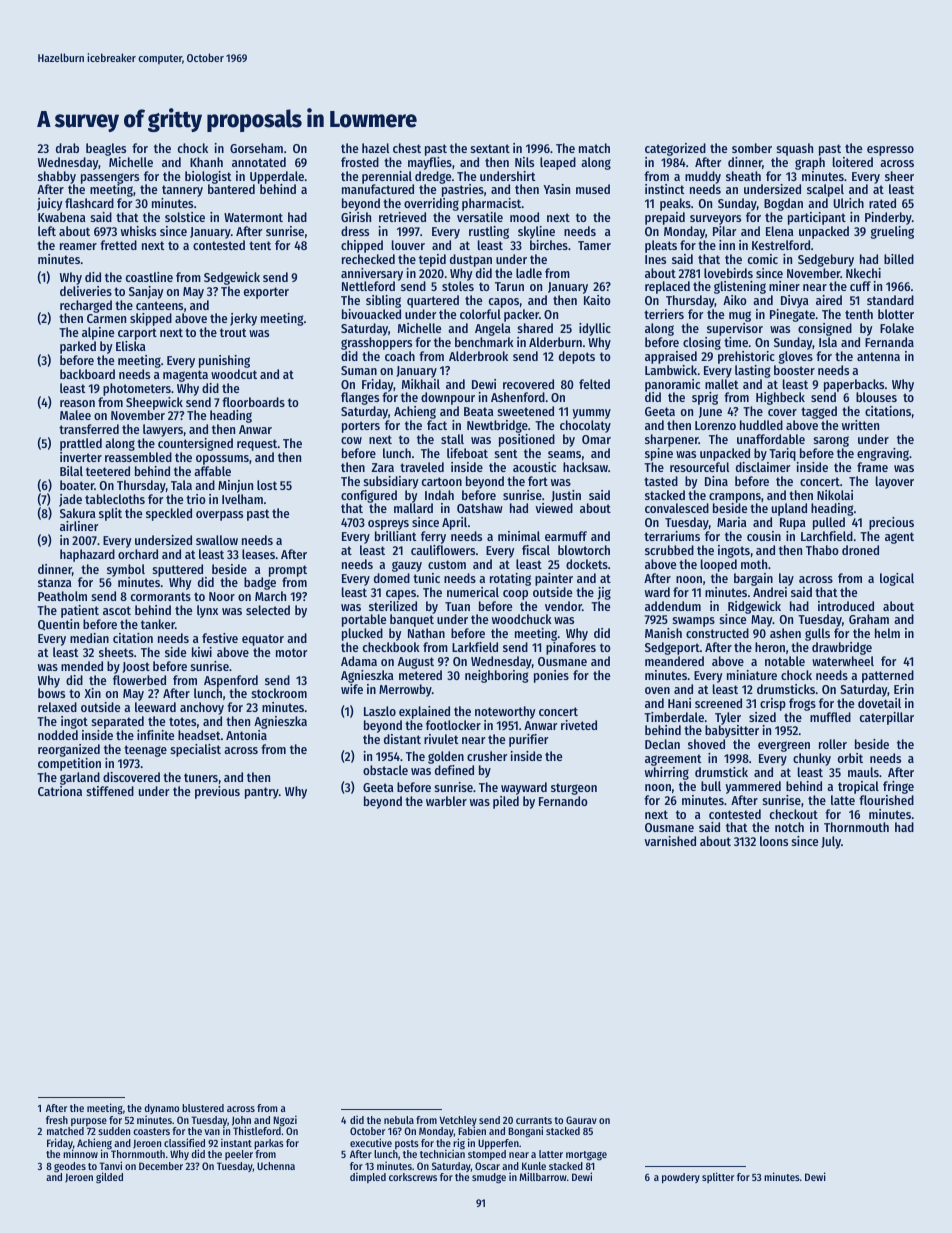 The height and width of the page is (1233, 952). What do you see at coordinates (57, 1120) in the page?
I see `fresh` at bounding box center [57, 1120].
